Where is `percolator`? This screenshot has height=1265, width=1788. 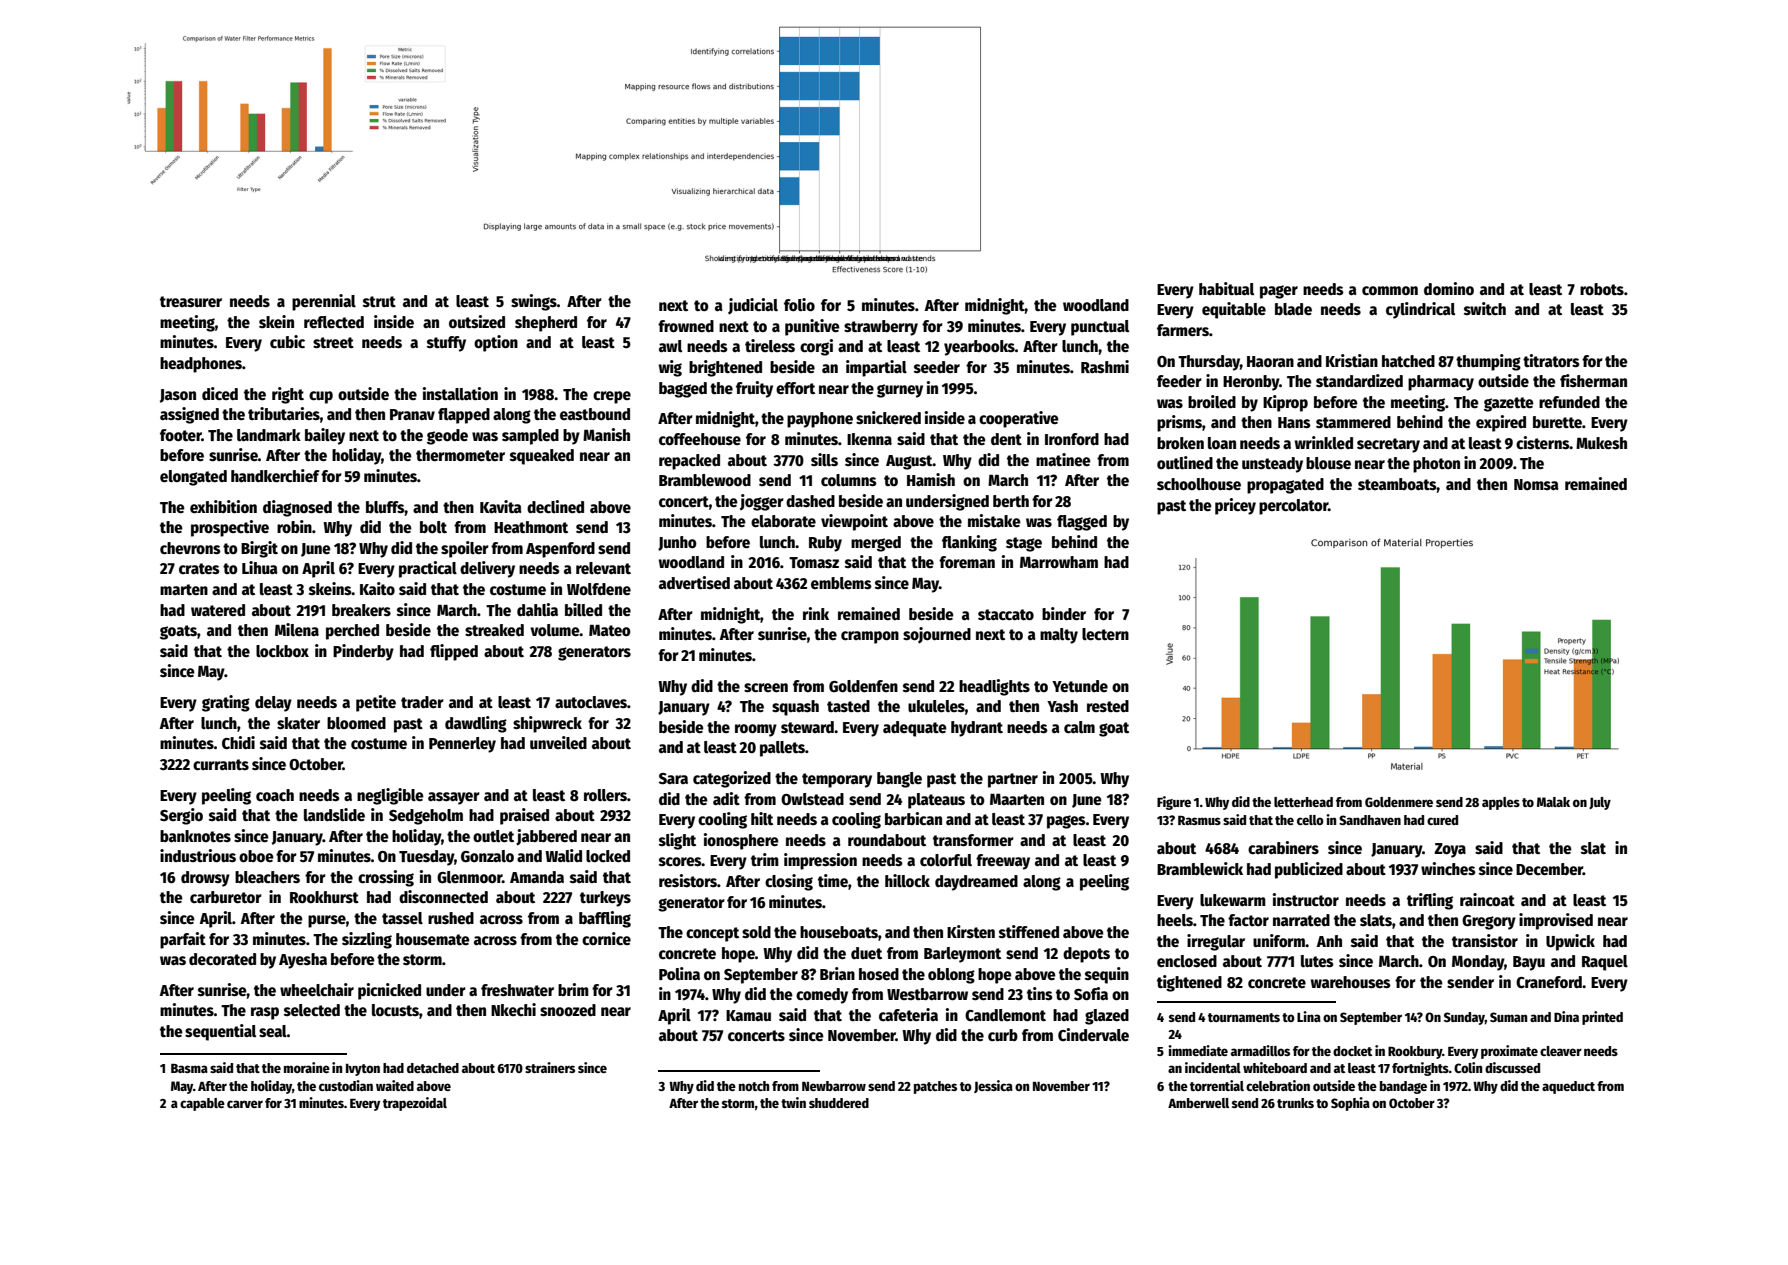 percolator is located at coordinates (1293, 507).
